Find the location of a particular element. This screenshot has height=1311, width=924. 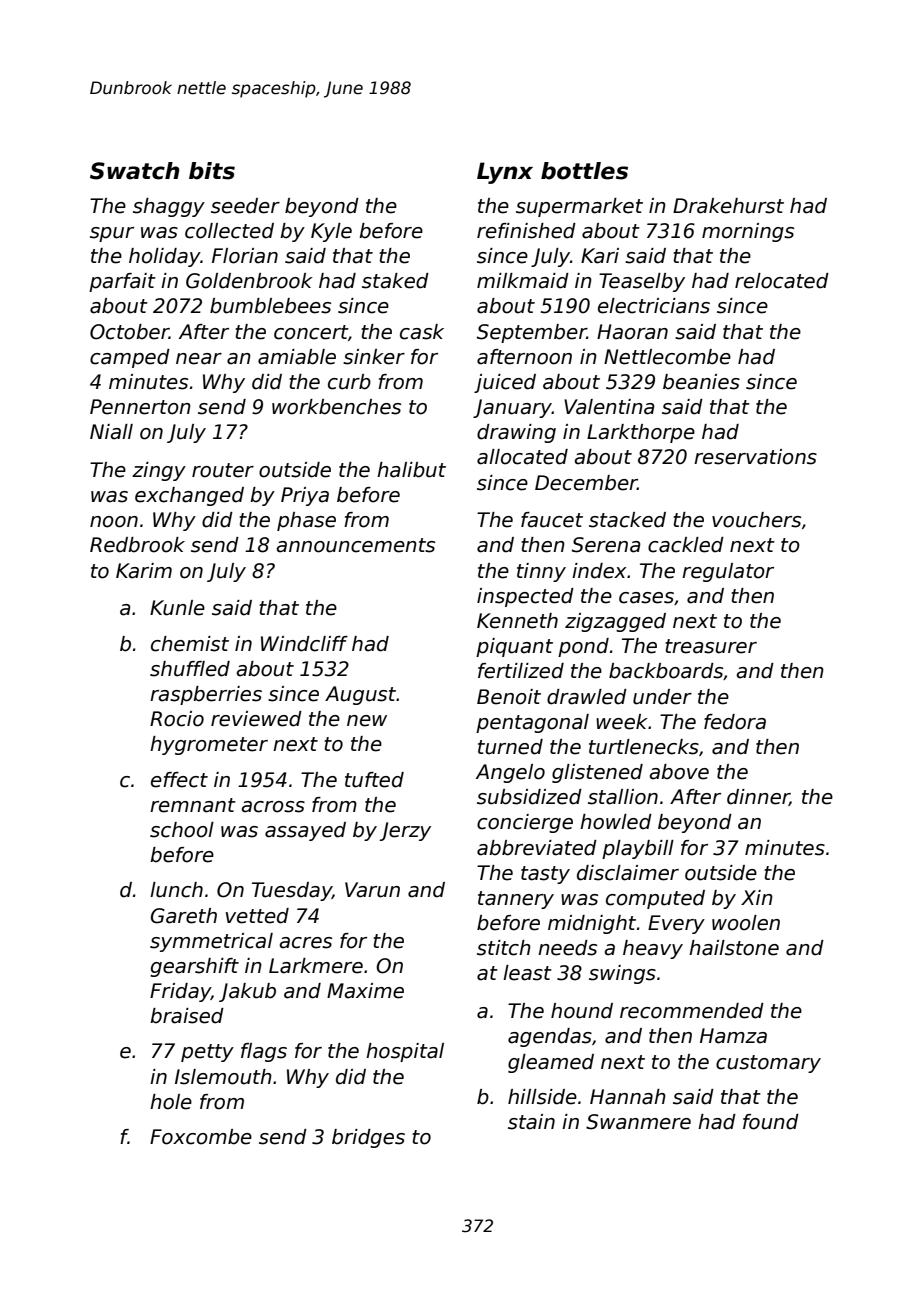

reservations is located at coordinates (755, 457).
